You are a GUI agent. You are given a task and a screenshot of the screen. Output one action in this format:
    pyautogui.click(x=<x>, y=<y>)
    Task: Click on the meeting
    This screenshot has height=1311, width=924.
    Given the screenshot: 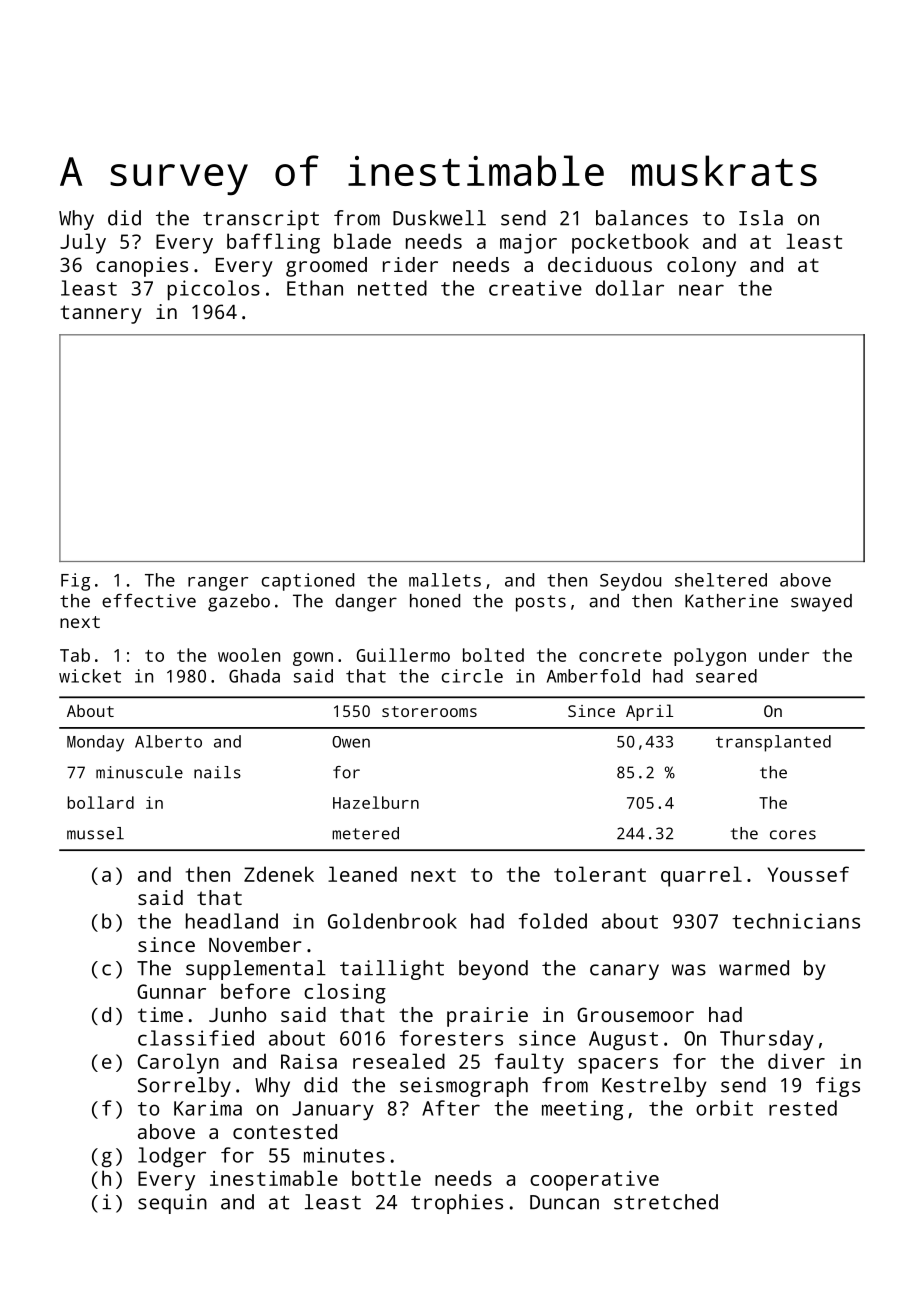 What is the action you would take?
    pyautogui.click(x=582, y=1110)
